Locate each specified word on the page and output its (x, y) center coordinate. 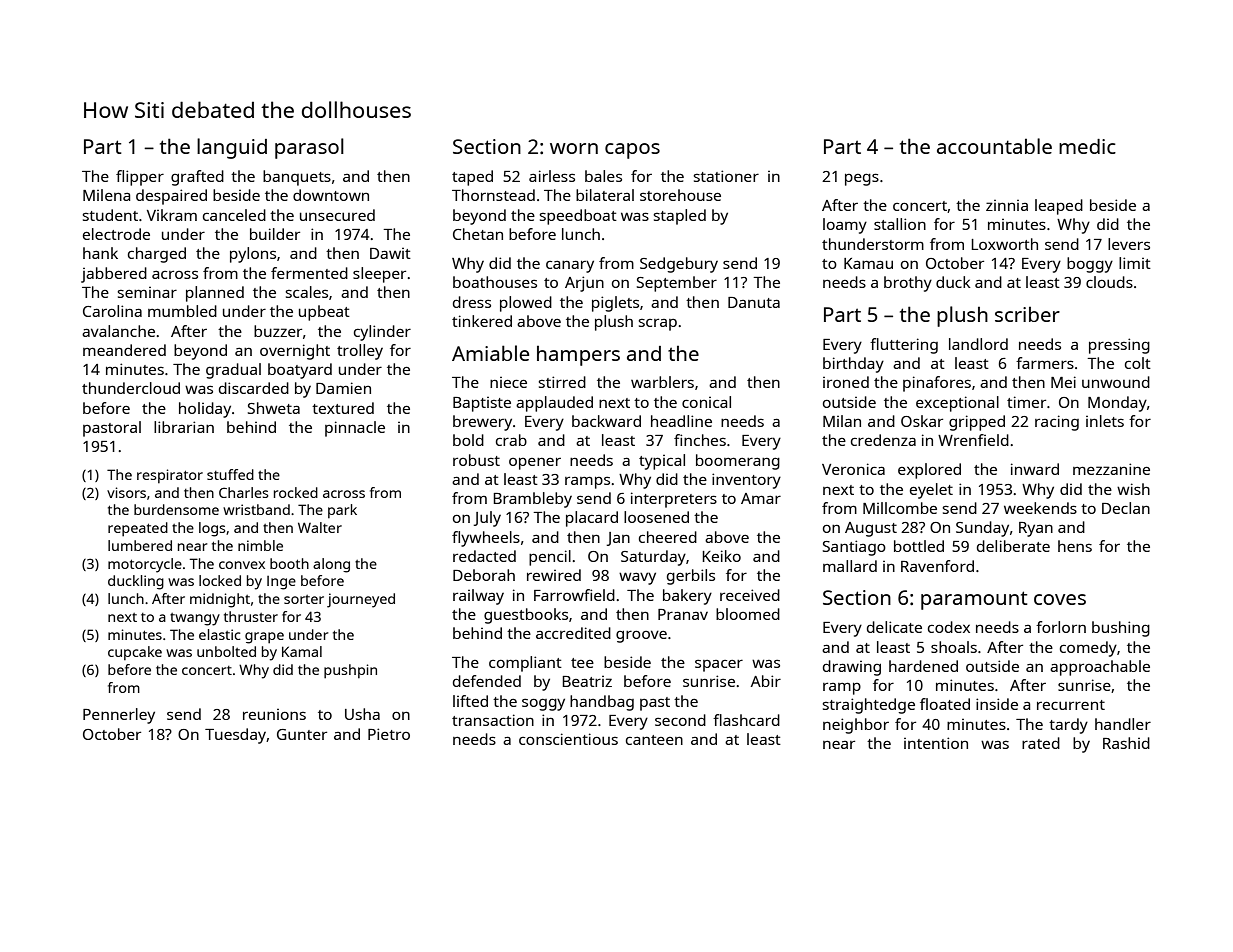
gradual (233, 371)
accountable (994, 146)
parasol (309, 148)
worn (574, 148)
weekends (1040, 508)
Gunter (302, 734)
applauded (554, 404)
